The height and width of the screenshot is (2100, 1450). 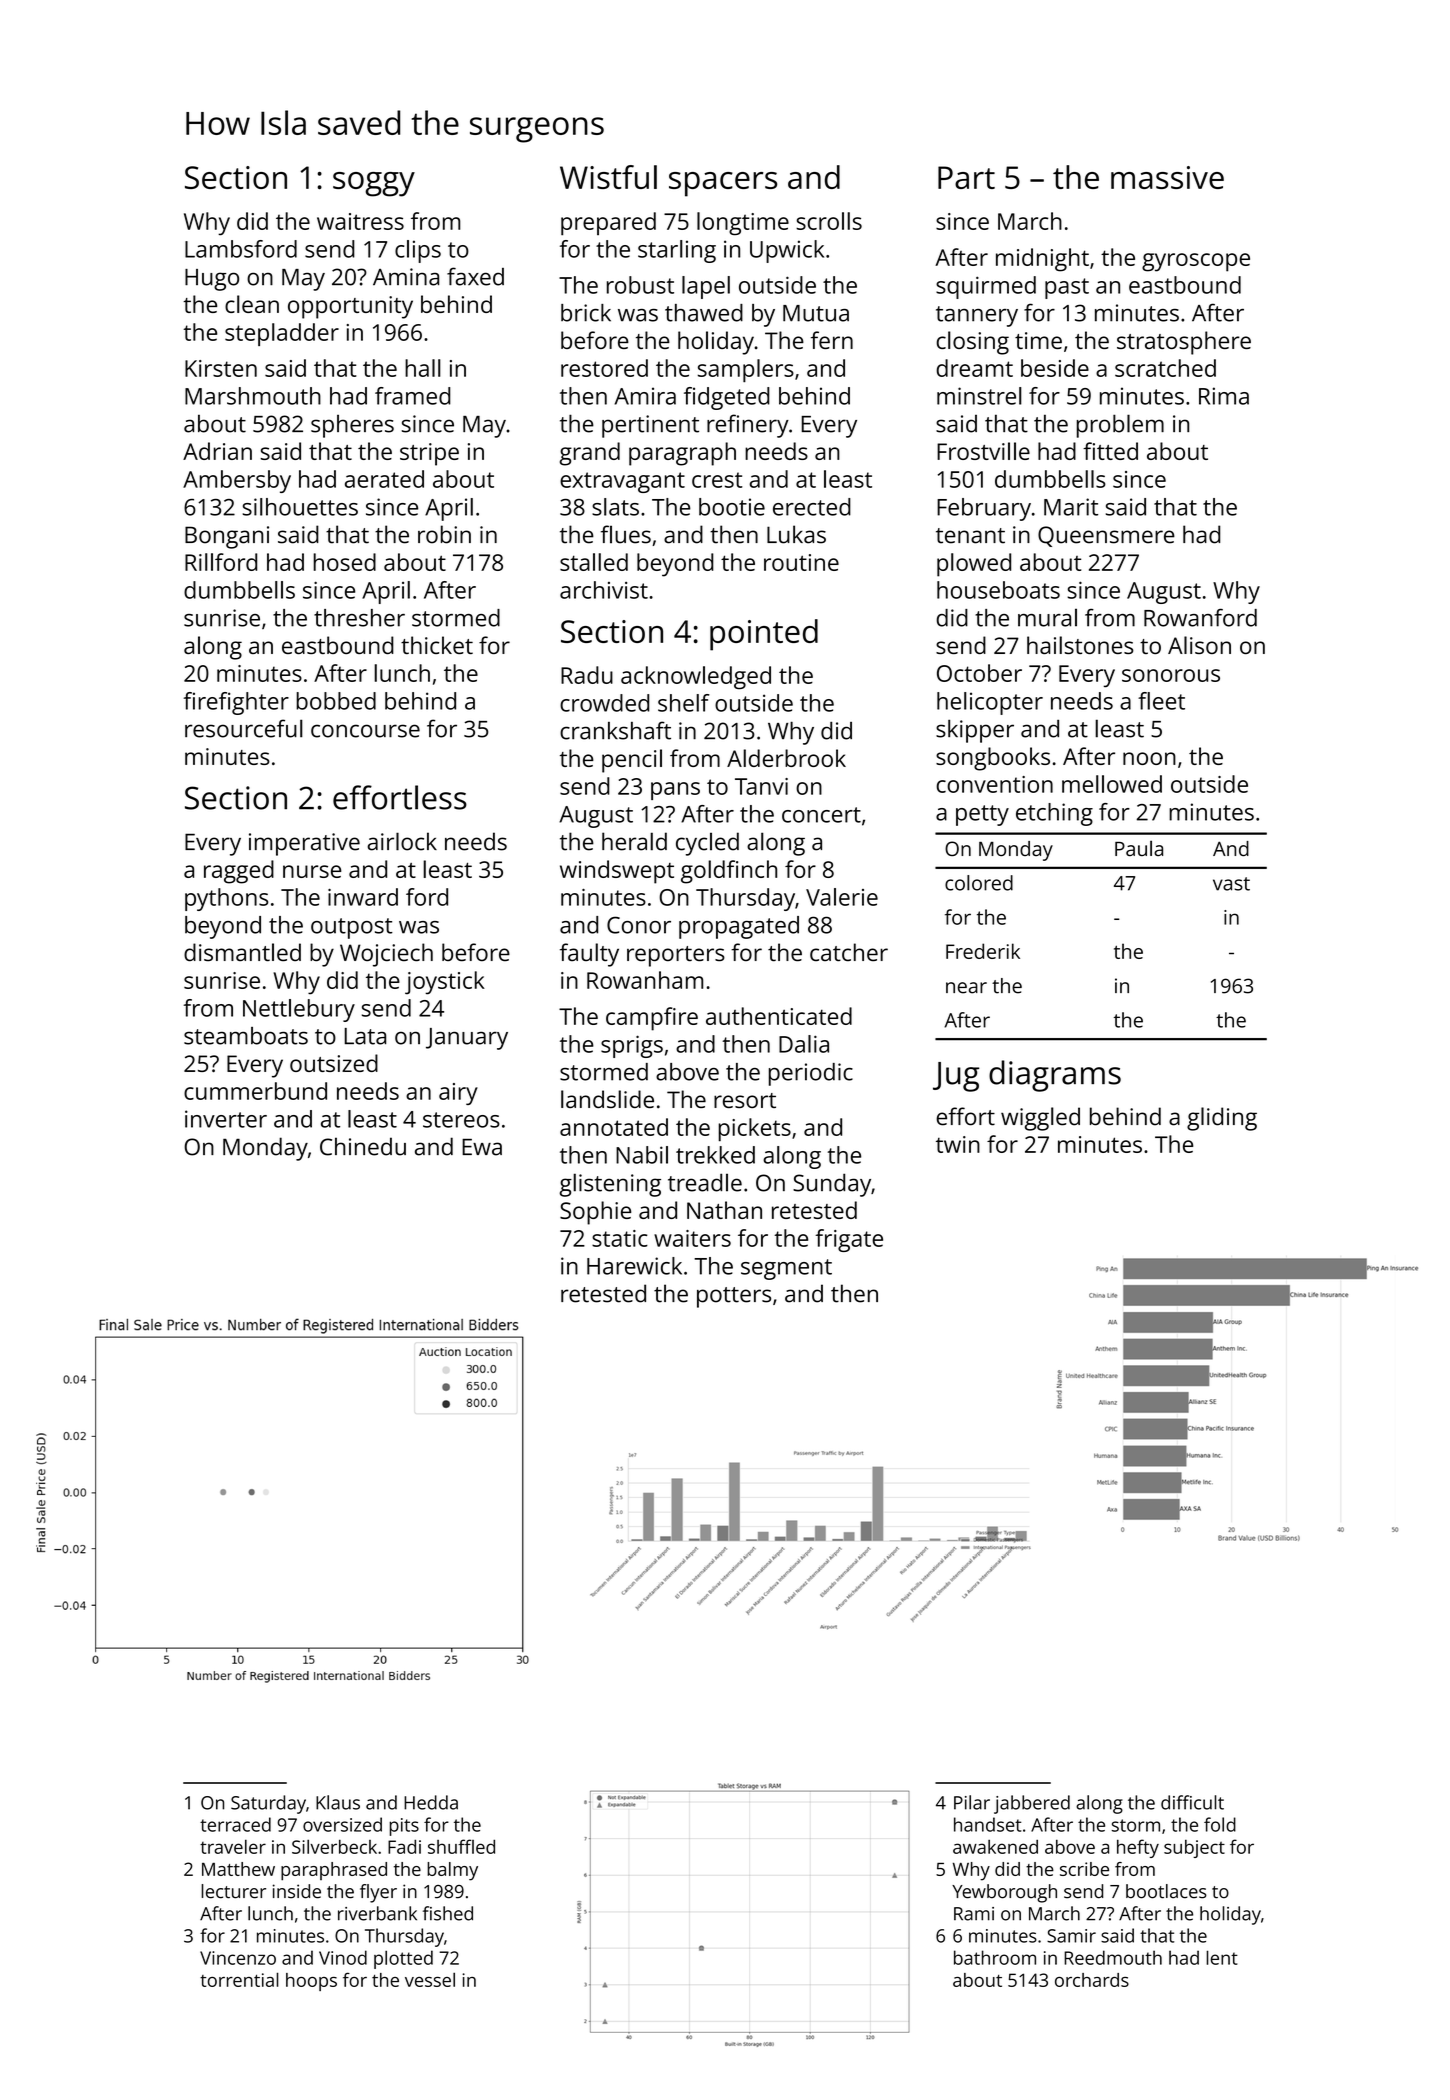 I want to click on potters, so click(x=734, y=1297).
